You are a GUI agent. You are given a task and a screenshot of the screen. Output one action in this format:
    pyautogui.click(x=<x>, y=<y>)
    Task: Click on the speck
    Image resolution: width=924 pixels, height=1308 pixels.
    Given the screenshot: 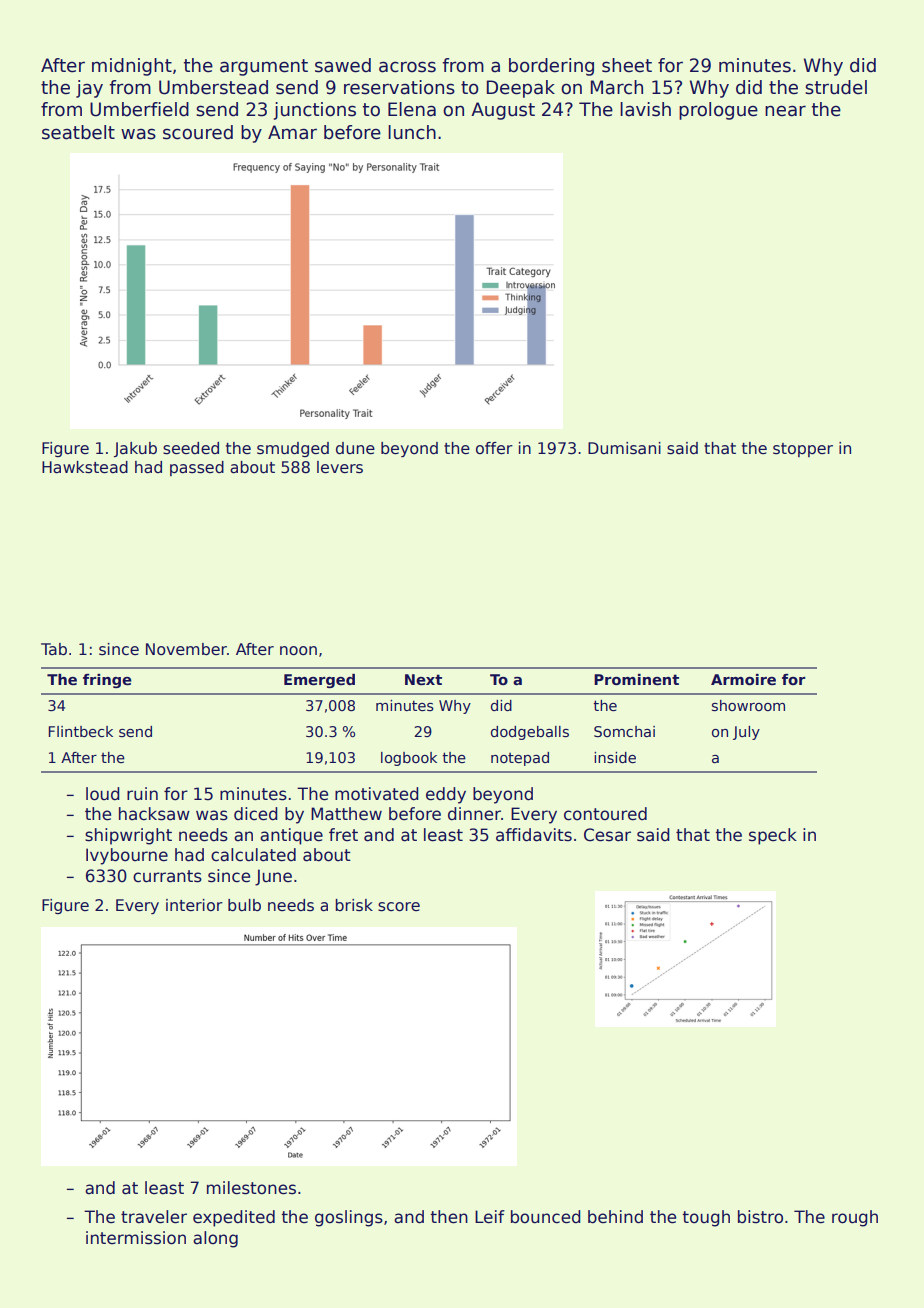 What is the action you would take?
    pyautogui.click(x=773, y=836)
